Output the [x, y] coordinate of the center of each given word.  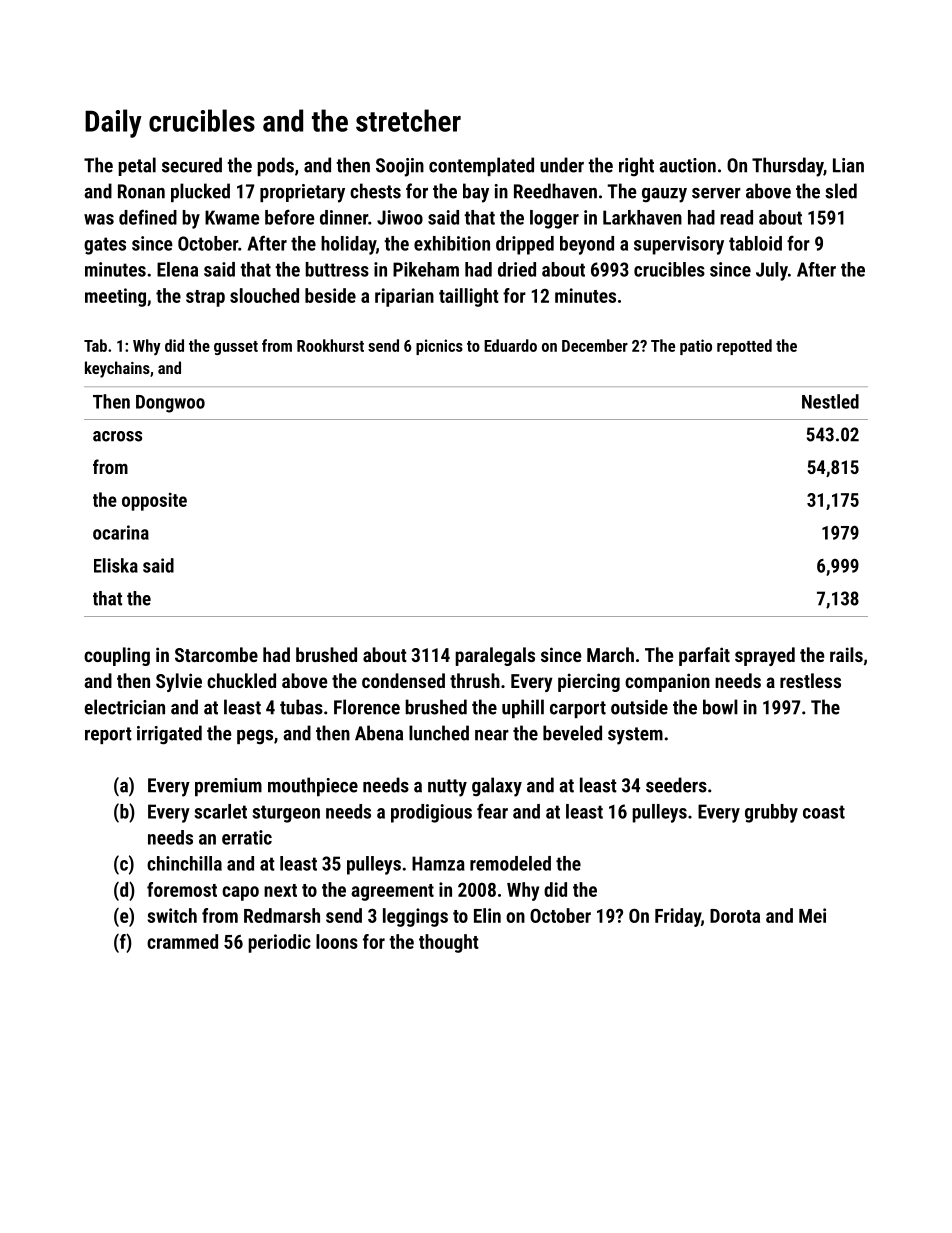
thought [449, 943]
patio [696, 347]
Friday [678, 917]
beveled [572, 733]
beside [330, 295]
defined [148, 217]
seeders [676, 785]
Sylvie [179, 682]
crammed [182, 941]
